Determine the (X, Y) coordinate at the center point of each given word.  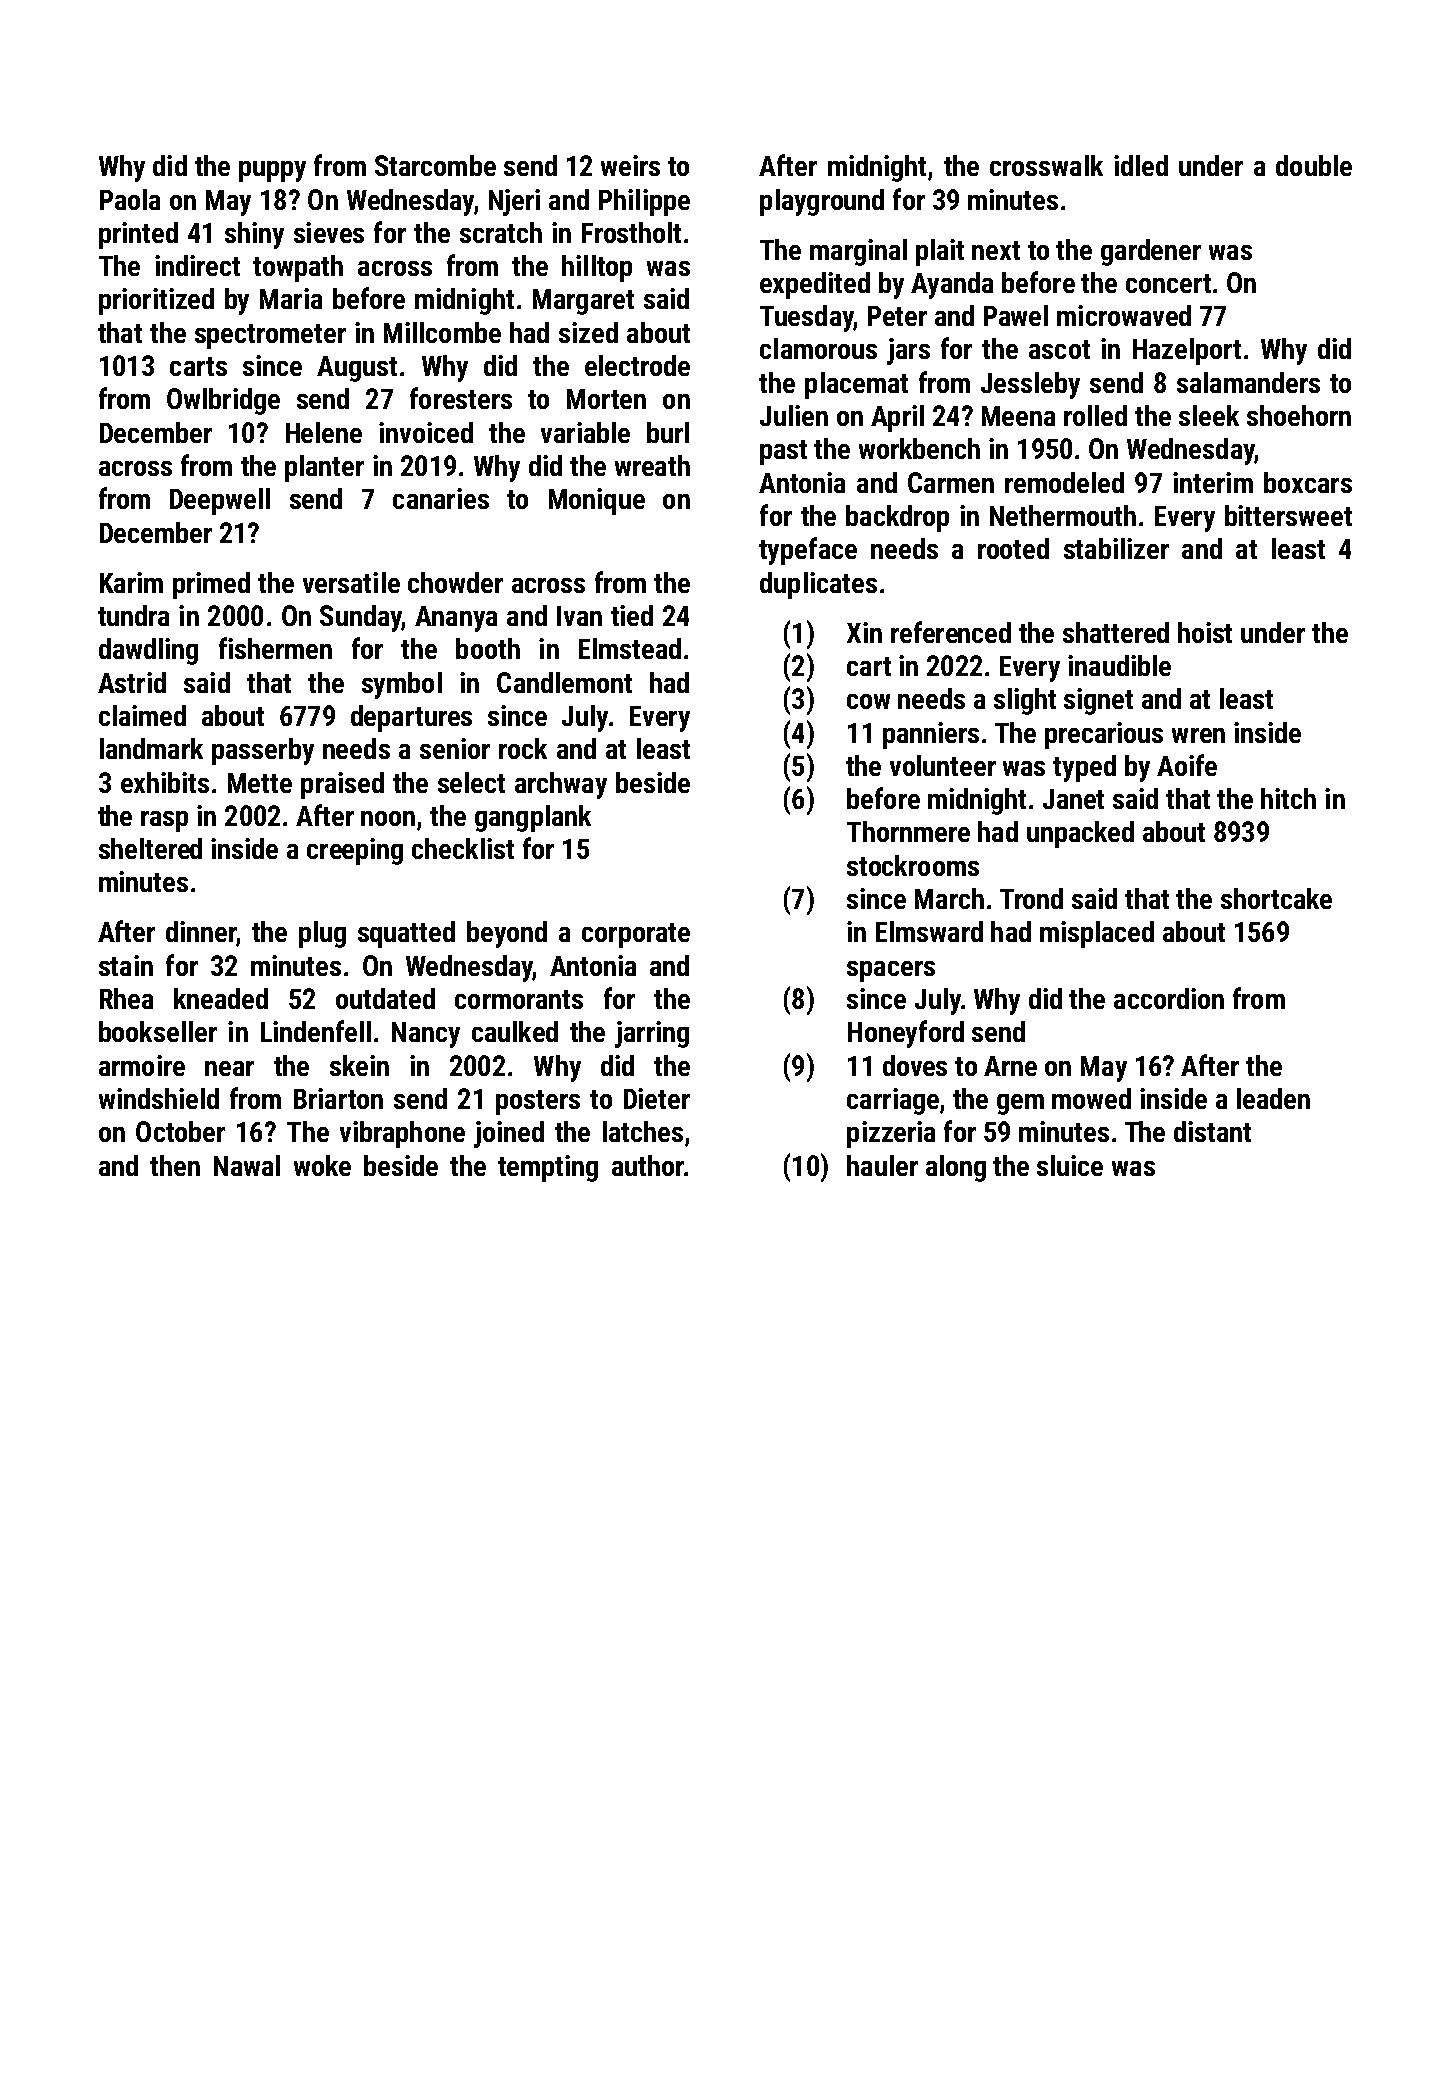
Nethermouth (1063, 515)
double (1314, 165)
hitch (1288, 798)
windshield (159, 1098)
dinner (201, 931)
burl (668, 432)
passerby (263, 751)
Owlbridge (223, 401)
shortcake (1276, 898)
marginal (858, 252)
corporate (636, 935)
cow (868, 701)
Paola (130, 199)
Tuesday (806, 318)
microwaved (1124, 315)
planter (324, 468)
